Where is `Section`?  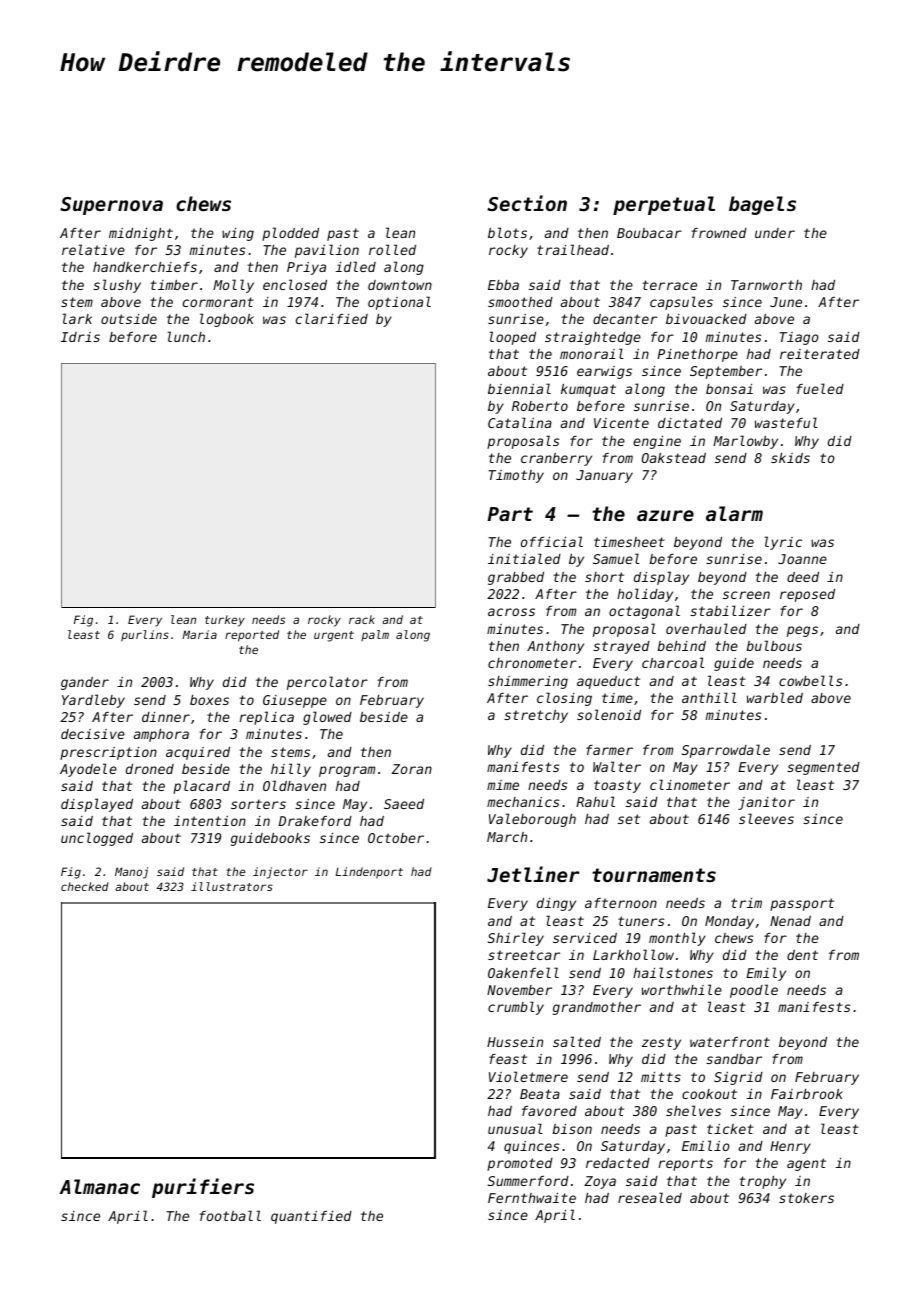 Section is located at coordinates (527, 203).
